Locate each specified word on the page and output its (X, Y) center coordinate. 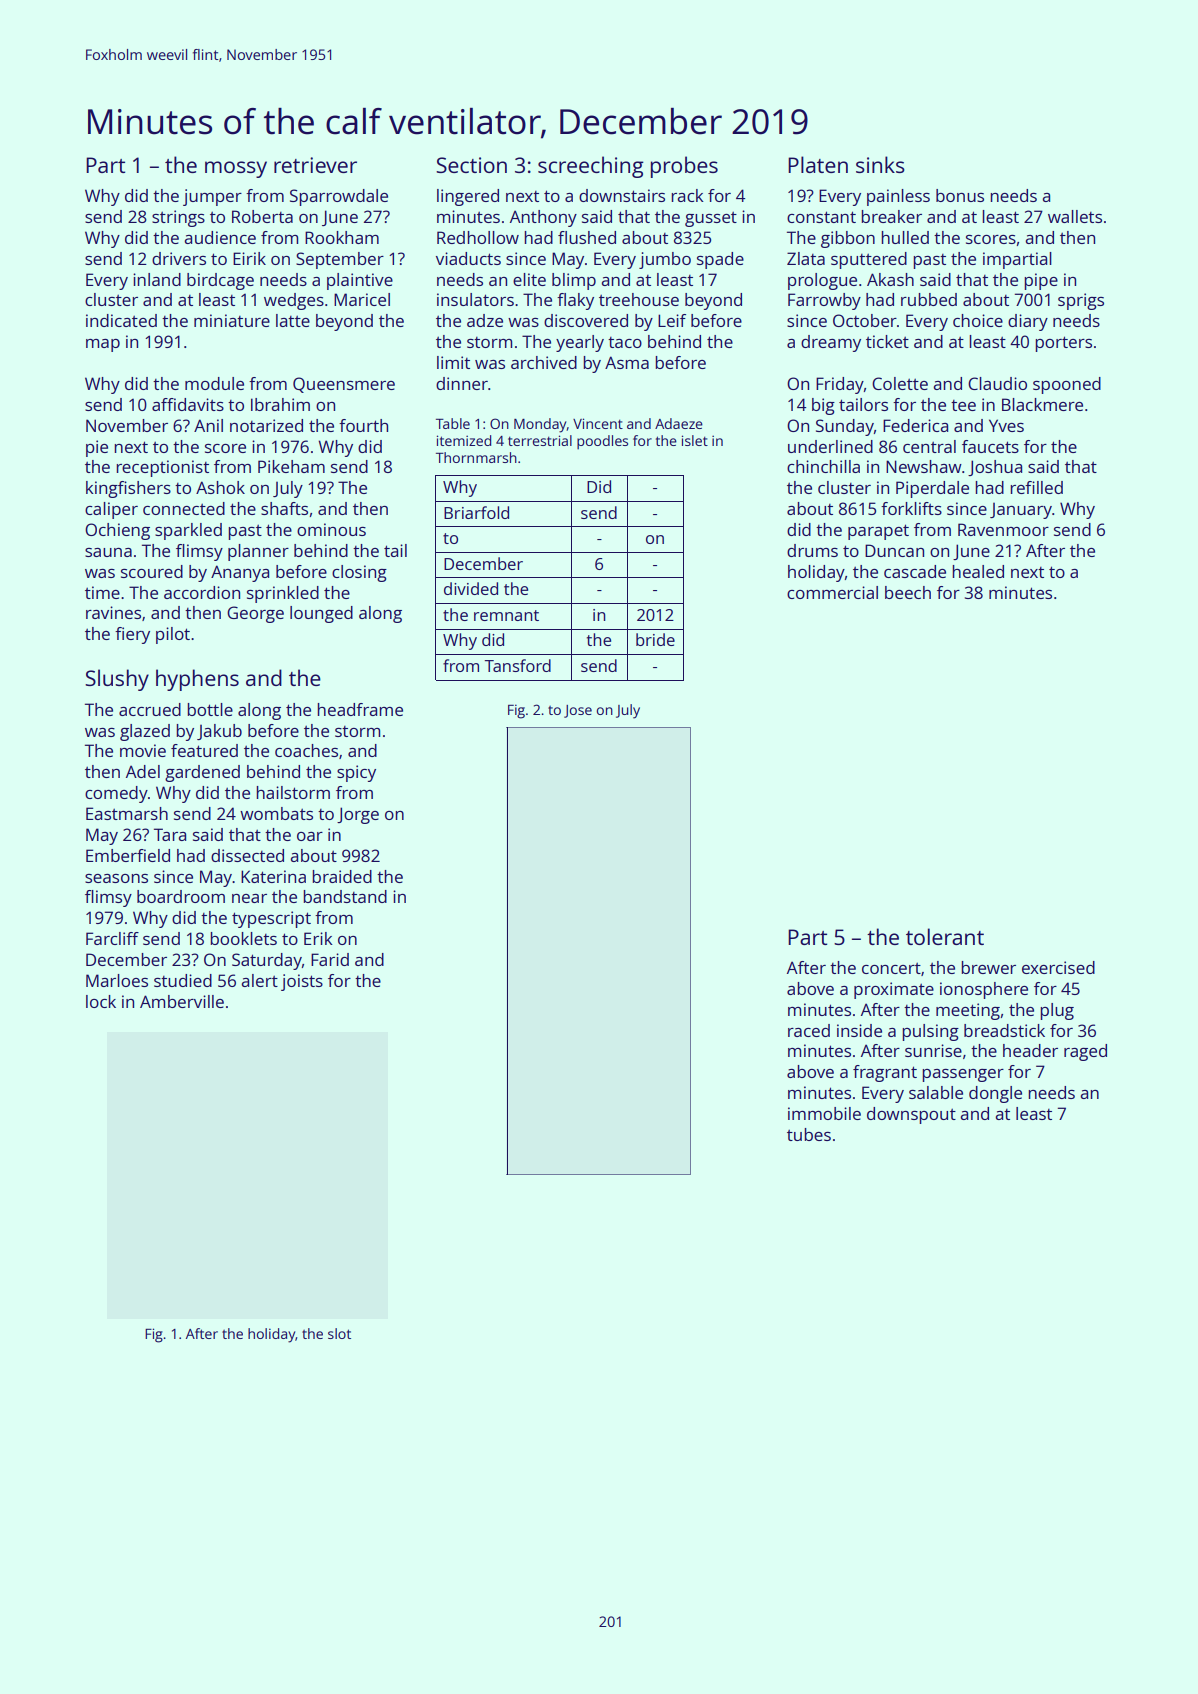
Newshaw (924, 466)
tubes (809, 1134)
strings (178, 218)
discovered (586, 320)
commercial (832, 592)
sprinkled (283, 594)
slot (339, 1333)
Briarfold (476, 512)
